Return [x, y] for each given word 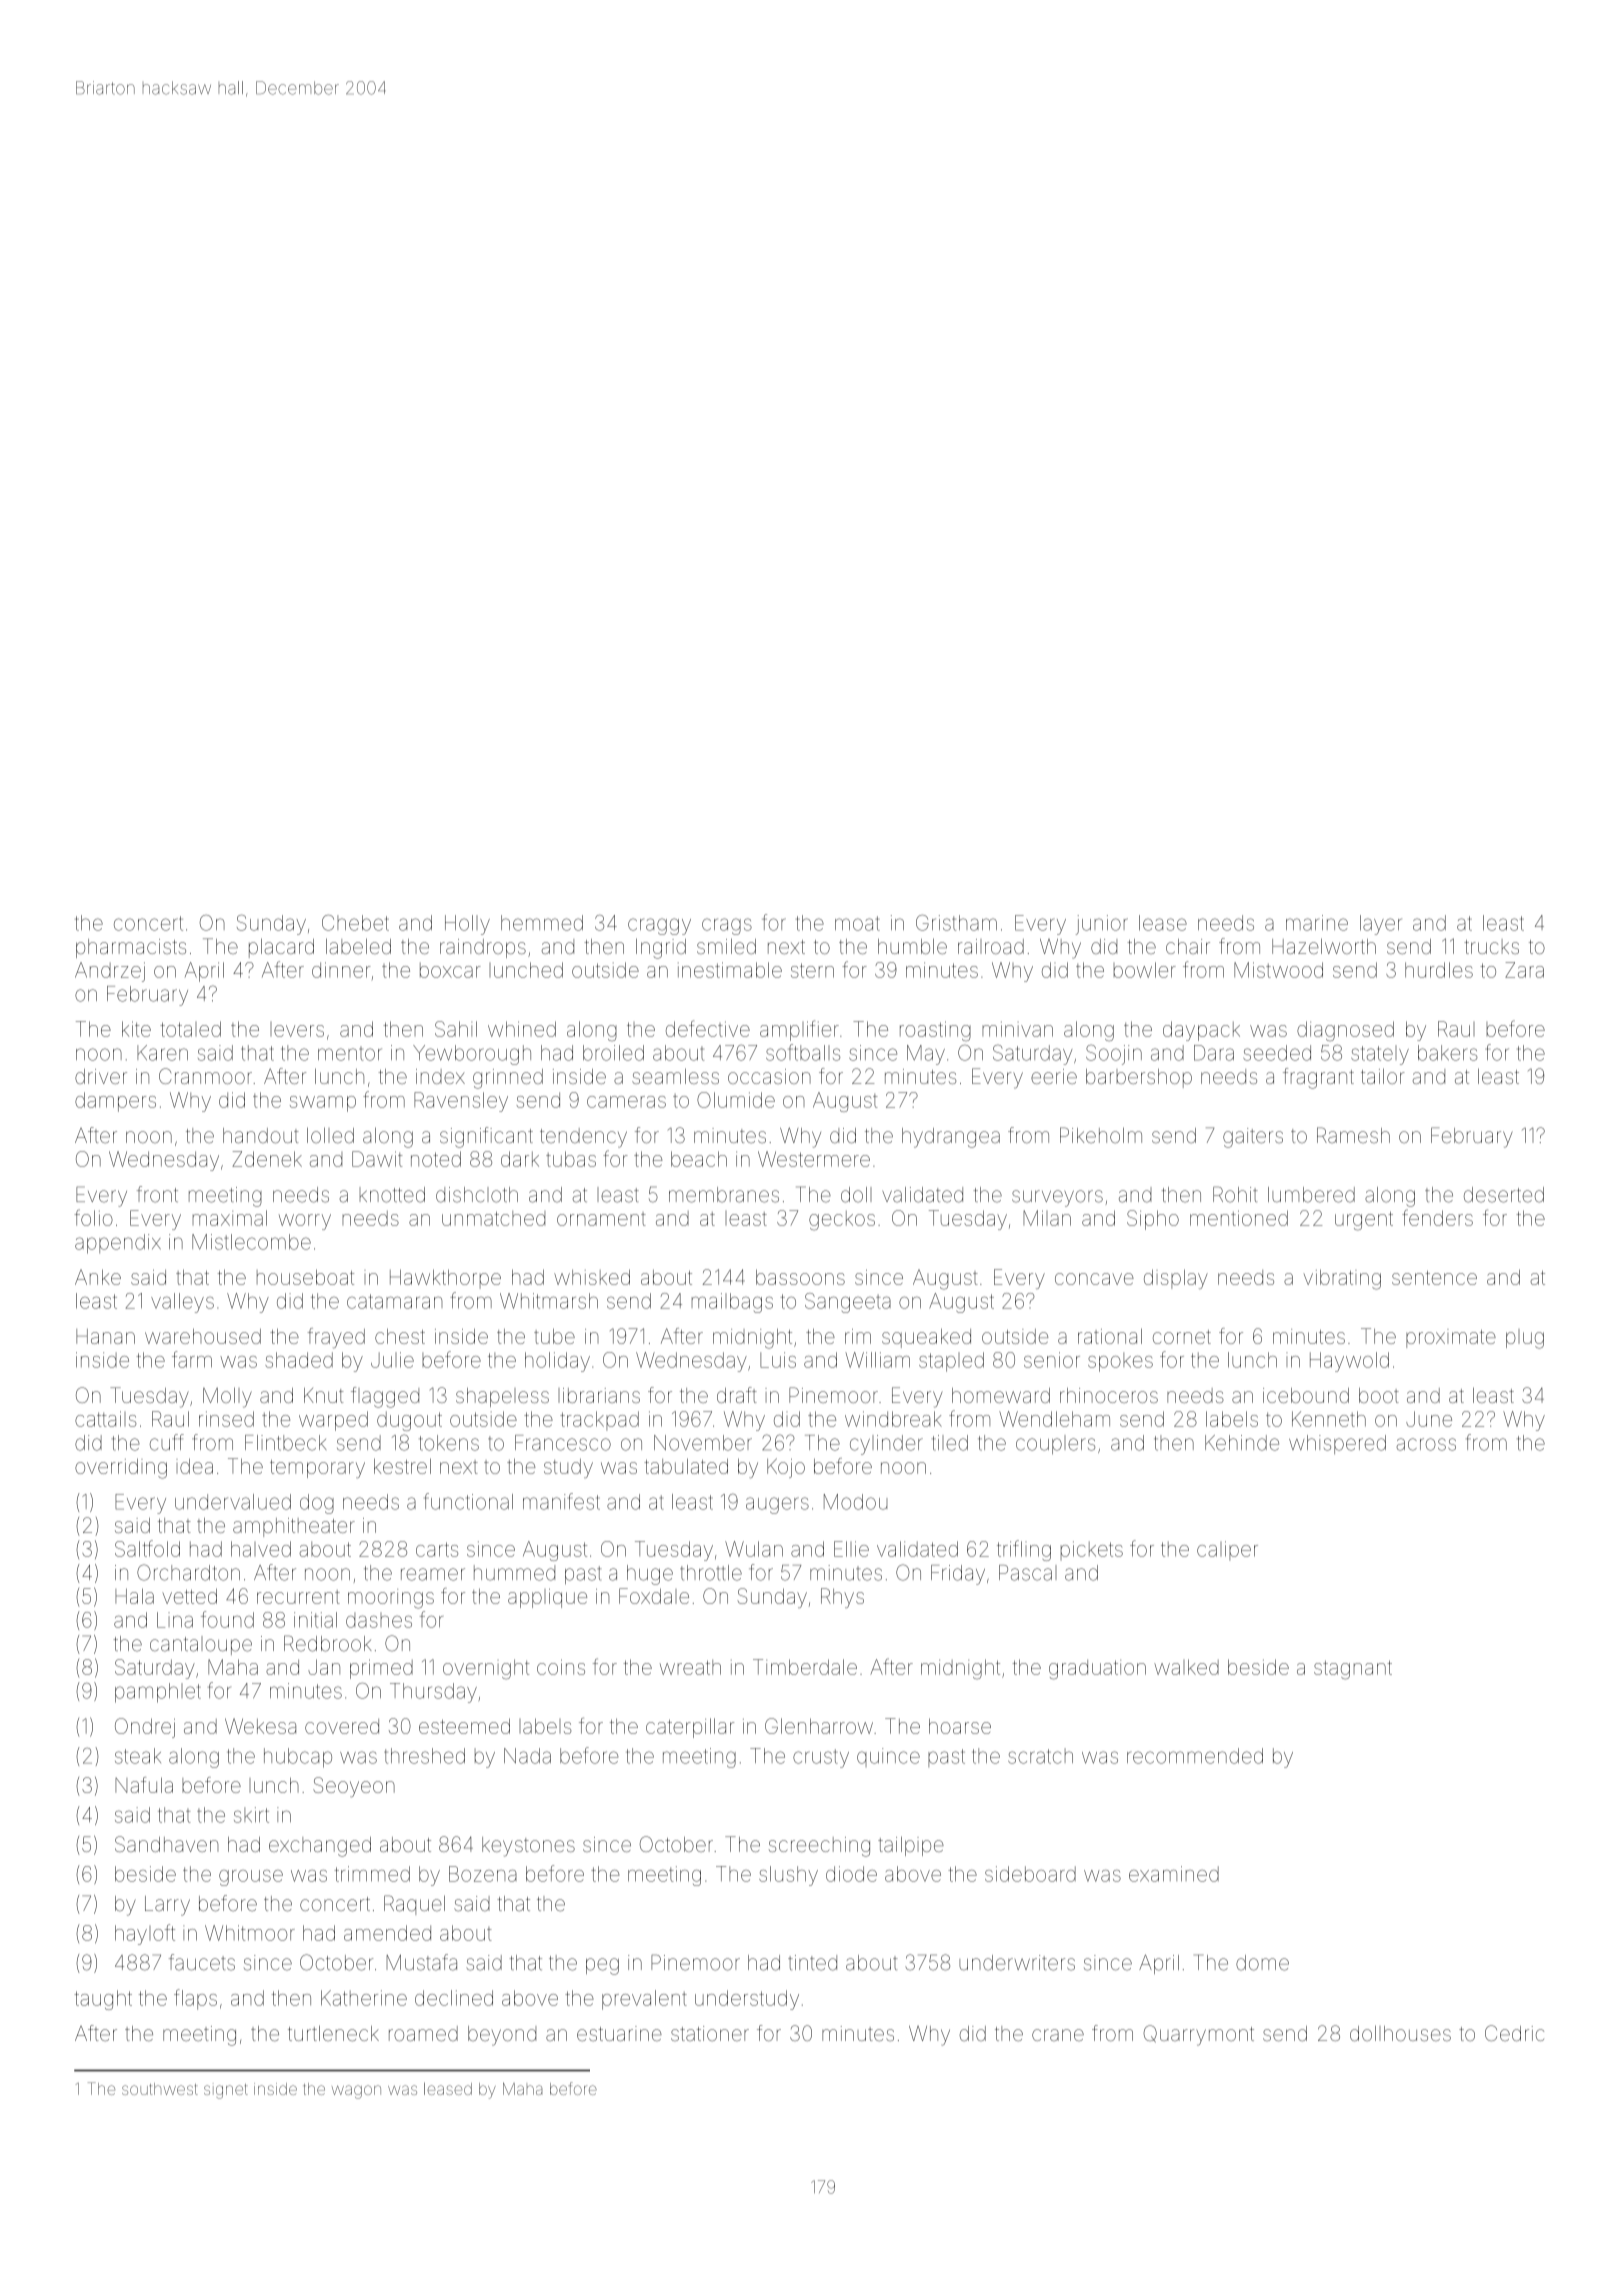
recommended [1195, 1756]
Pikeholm [1101, 1135]
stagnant [1353, 1670]
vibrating [1342, 1279]
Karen [162, 1053]
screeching [819, 1847]
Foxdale [654, 1596]
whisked [592, 1277]
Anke [98, 1277]
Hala [134, 1596]
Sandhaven [166, 1844]
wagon [356, 2092]
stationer [710, 2033]
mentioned [1239, 1218]
